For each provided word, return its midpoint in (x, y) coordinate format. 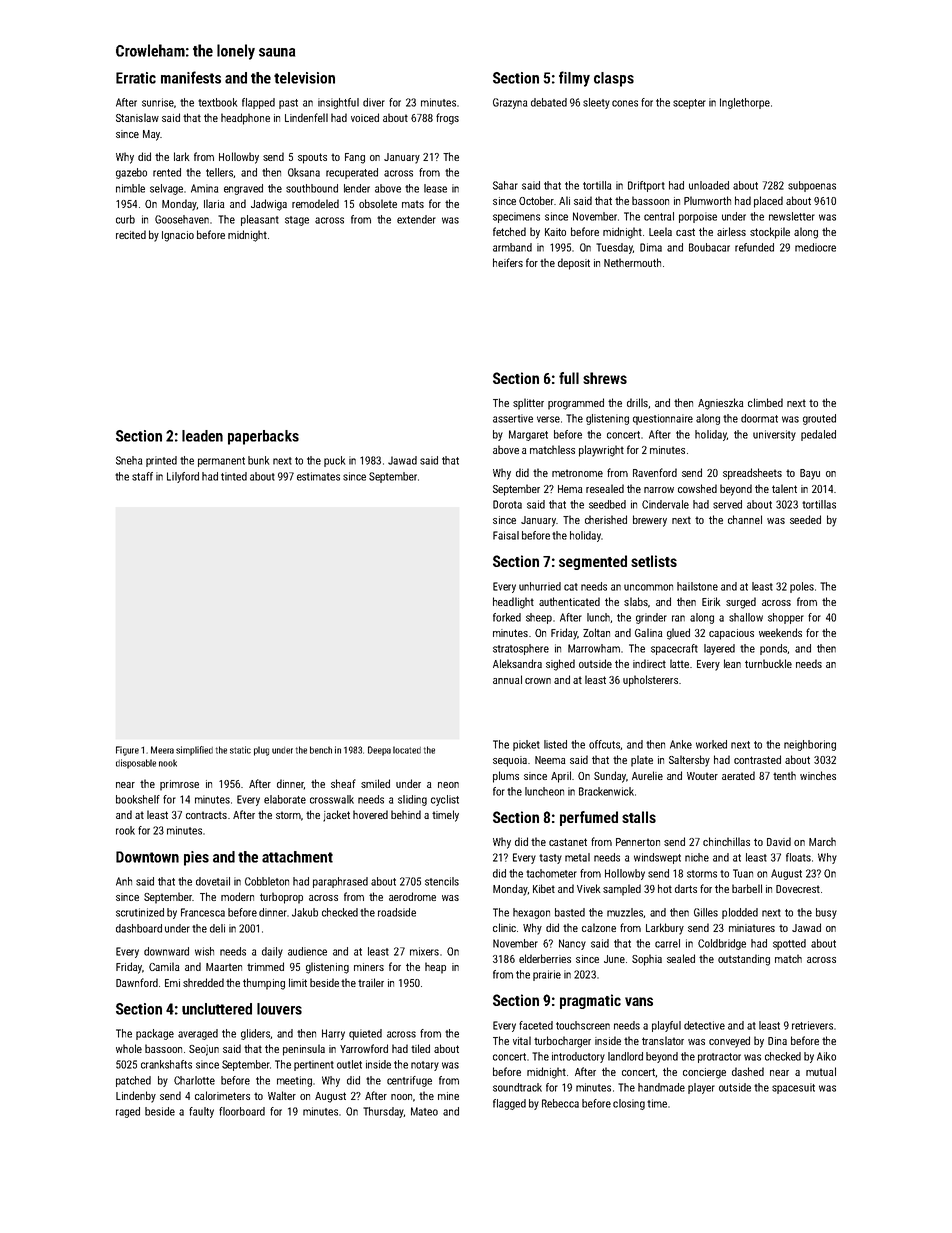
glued (678, 634)
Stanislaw (137, 117)
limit (298, 982)
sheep (539, 618)
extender (416, 219)
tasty (550, 859)
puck (334, 461)
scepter (689, 104)
